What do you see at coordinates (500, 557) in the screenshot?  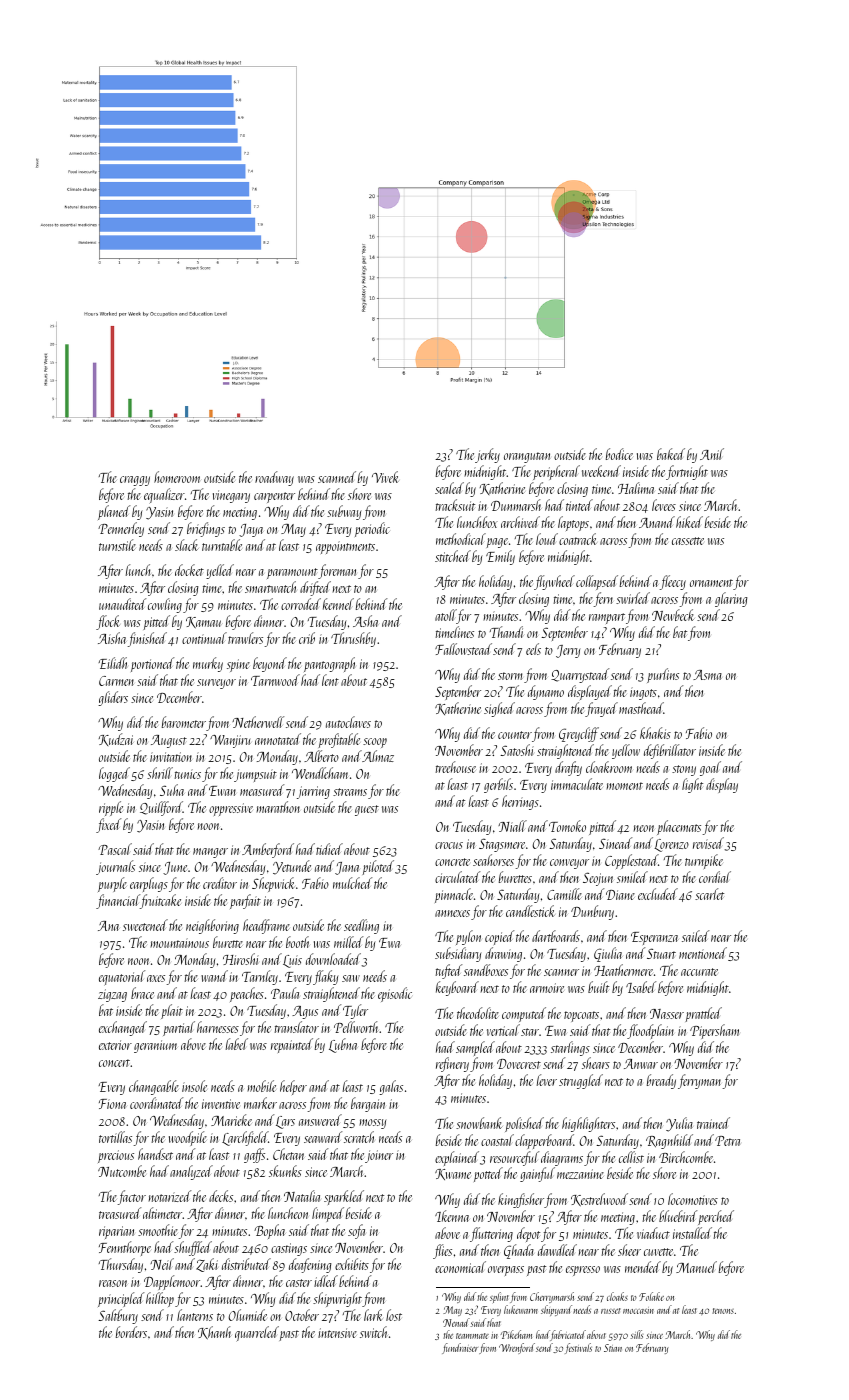 I see `Emily` at bounding box center [500, 557].
